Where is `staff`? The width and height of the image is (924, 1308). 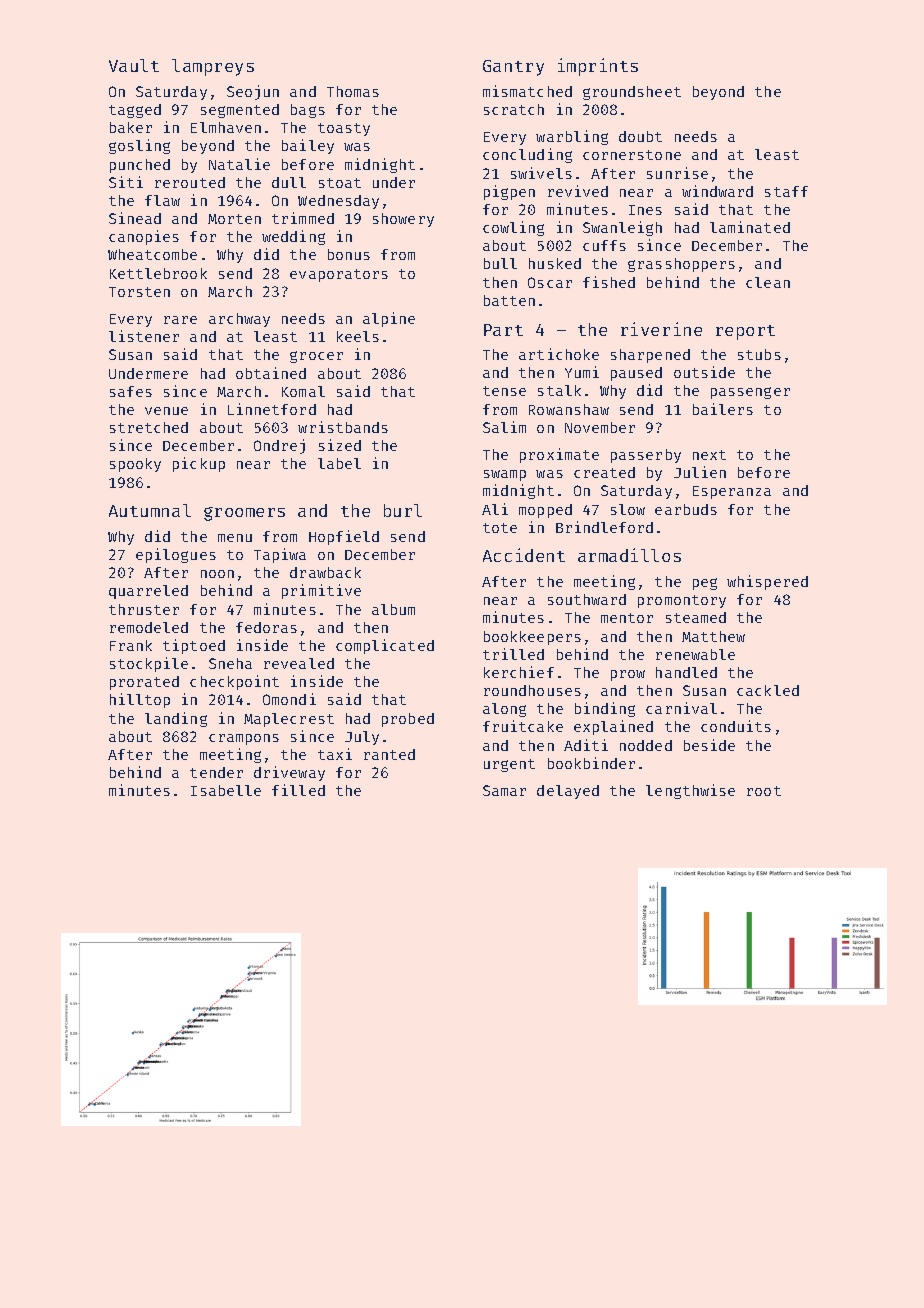
staff is located at coordinates (786, 191).
